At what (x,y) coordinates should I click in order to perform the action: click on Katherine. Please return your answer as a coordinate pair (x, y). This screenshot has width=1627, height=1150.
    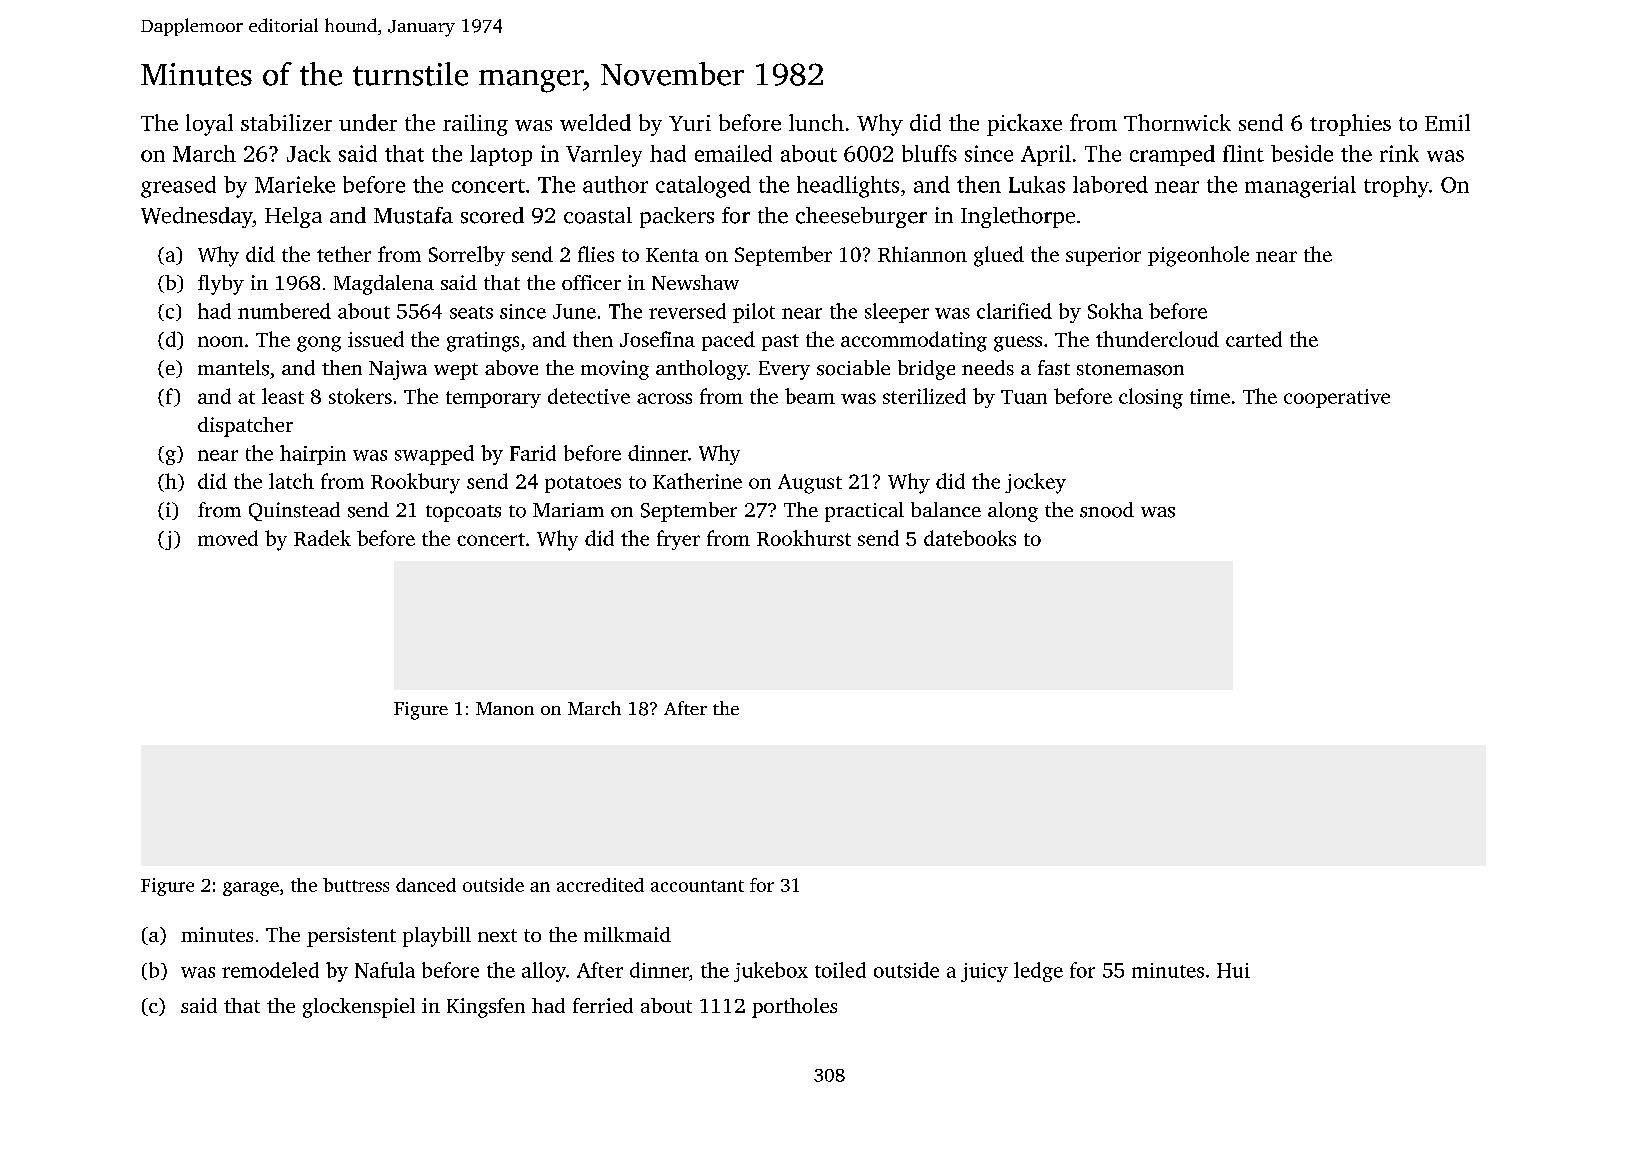
    Looking at the image, I should click on (697, 481).
